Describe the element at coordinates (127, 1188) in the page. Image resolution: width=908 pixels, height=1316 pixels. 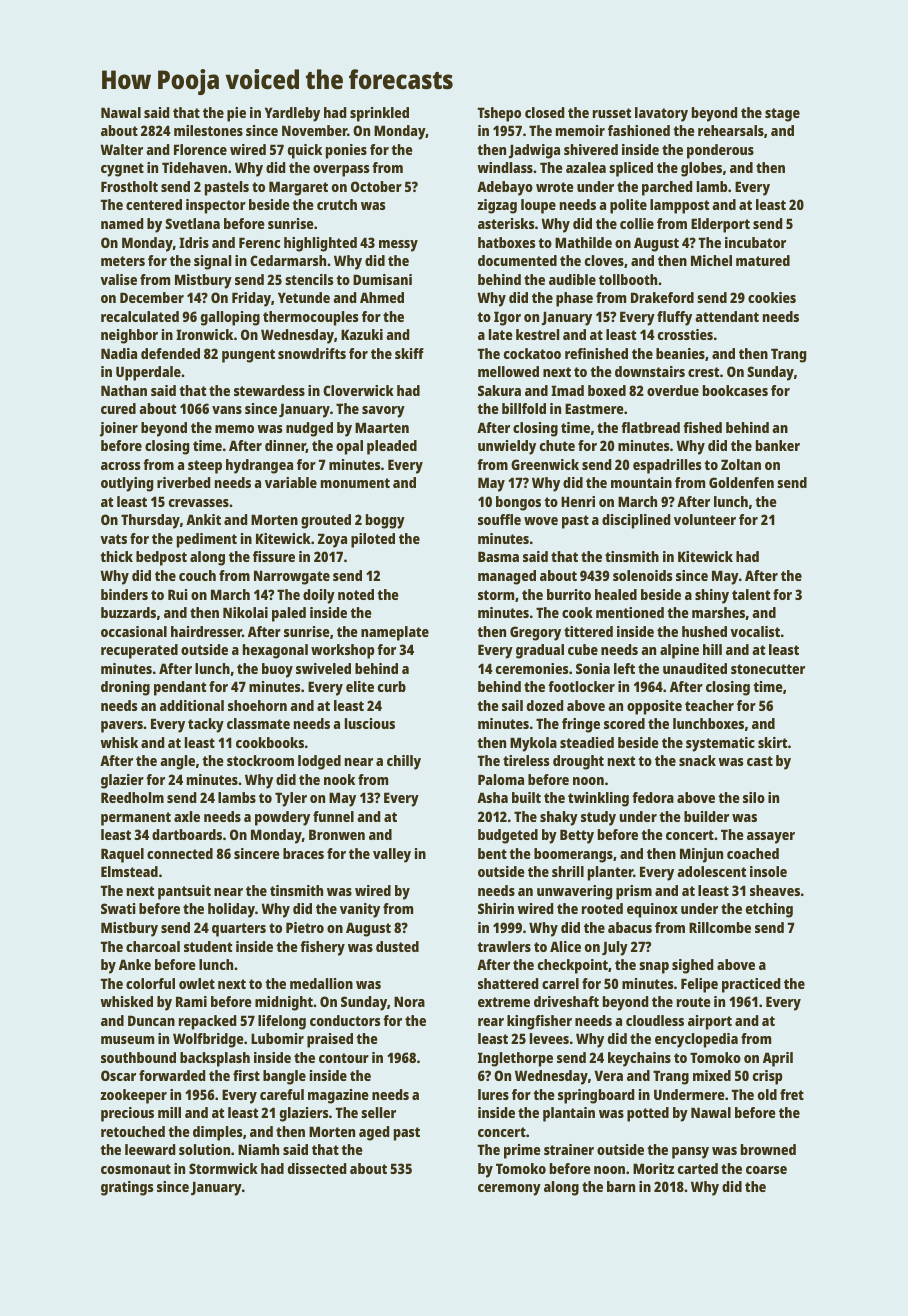
I see `gratings` at that location.
